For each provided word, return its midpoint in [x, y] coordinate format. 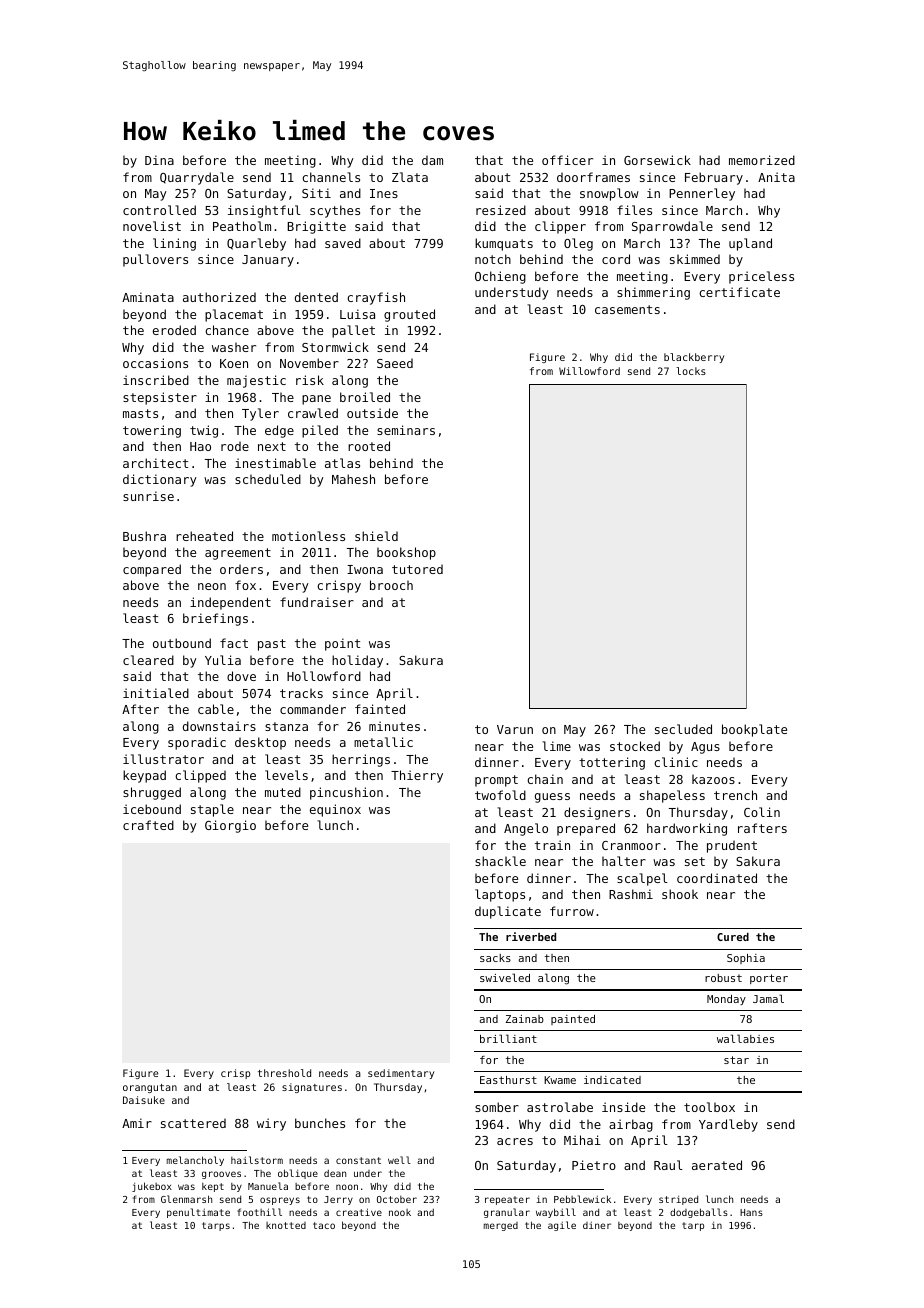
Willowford [589, 371]
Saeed [395, 363]
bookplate [754, 730]
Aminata [148, 297]
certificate [739, 292]
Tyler [260, 414]
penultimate [198, 1213]
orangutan [150, 1088]
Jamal [768, 998]
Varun [515, 729]
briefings [215, 619]
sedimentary [401, 1074]
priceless [761, 277]
